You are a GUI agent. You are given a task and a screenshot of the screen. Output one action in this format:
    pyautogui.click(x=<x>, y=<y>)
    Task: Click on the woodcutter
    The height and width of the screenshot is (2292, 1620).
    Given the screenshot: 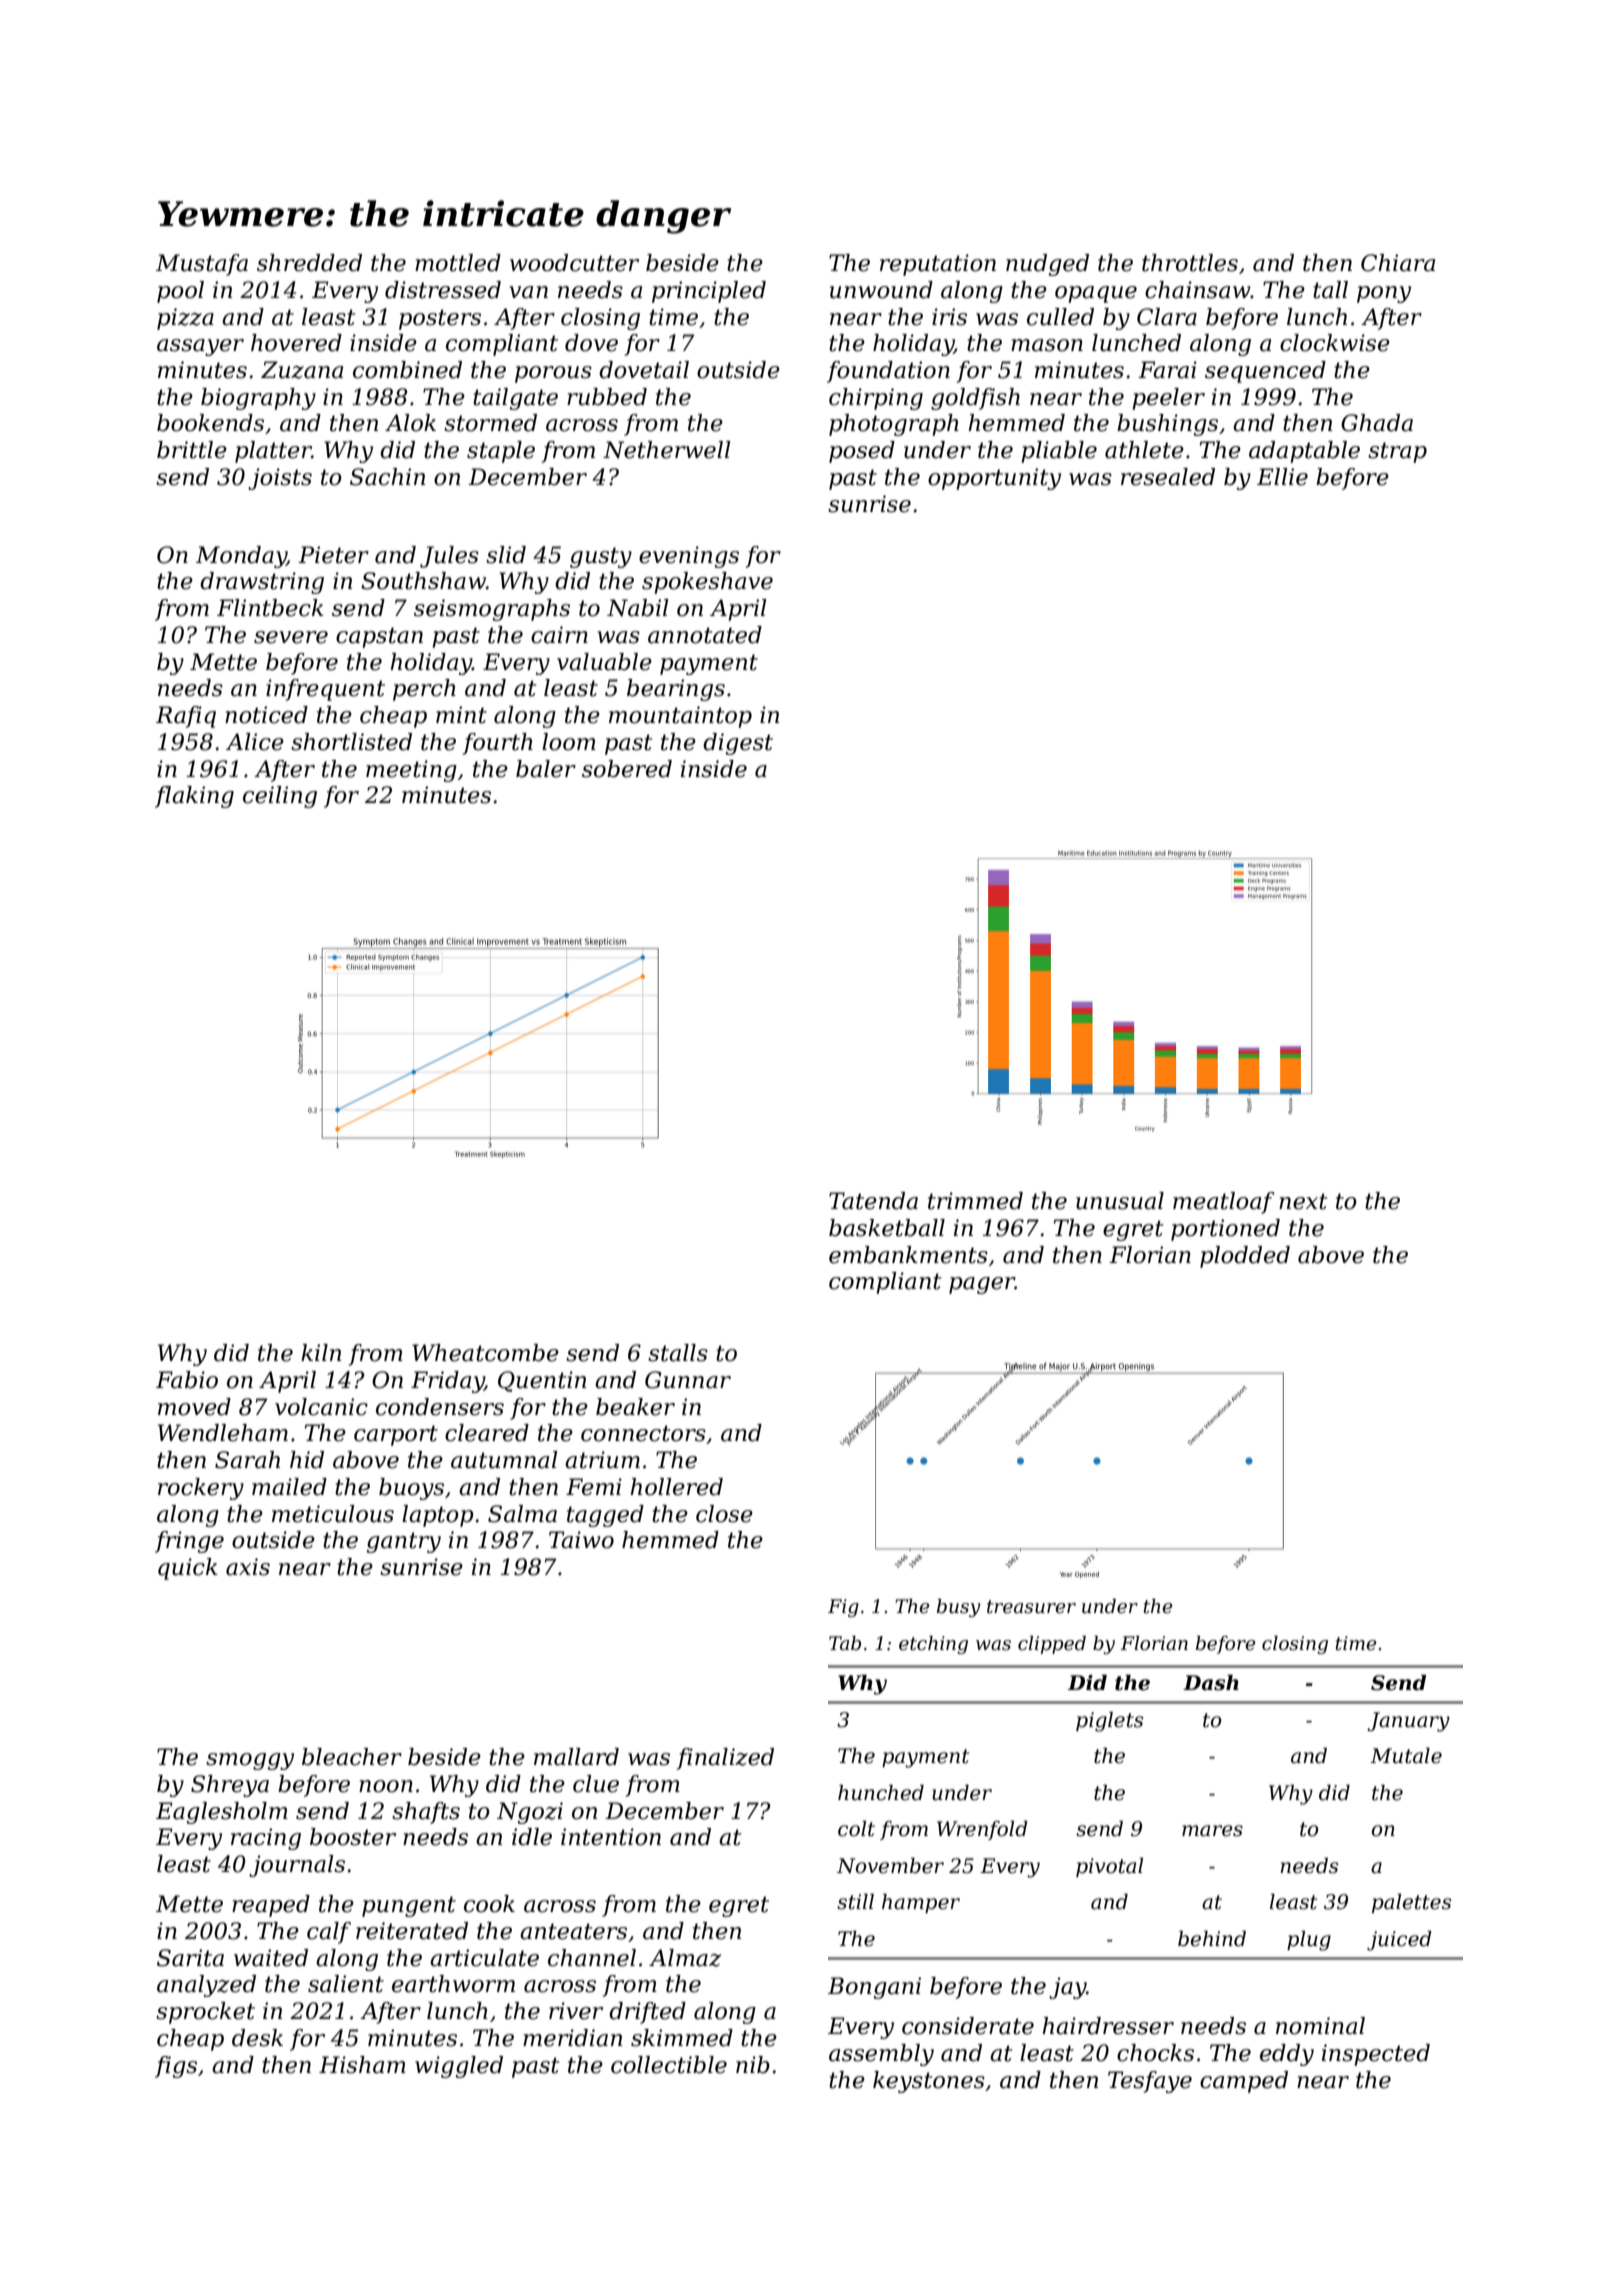 What is the action you would take?
    pyautogui.click(x=574, y=263)
